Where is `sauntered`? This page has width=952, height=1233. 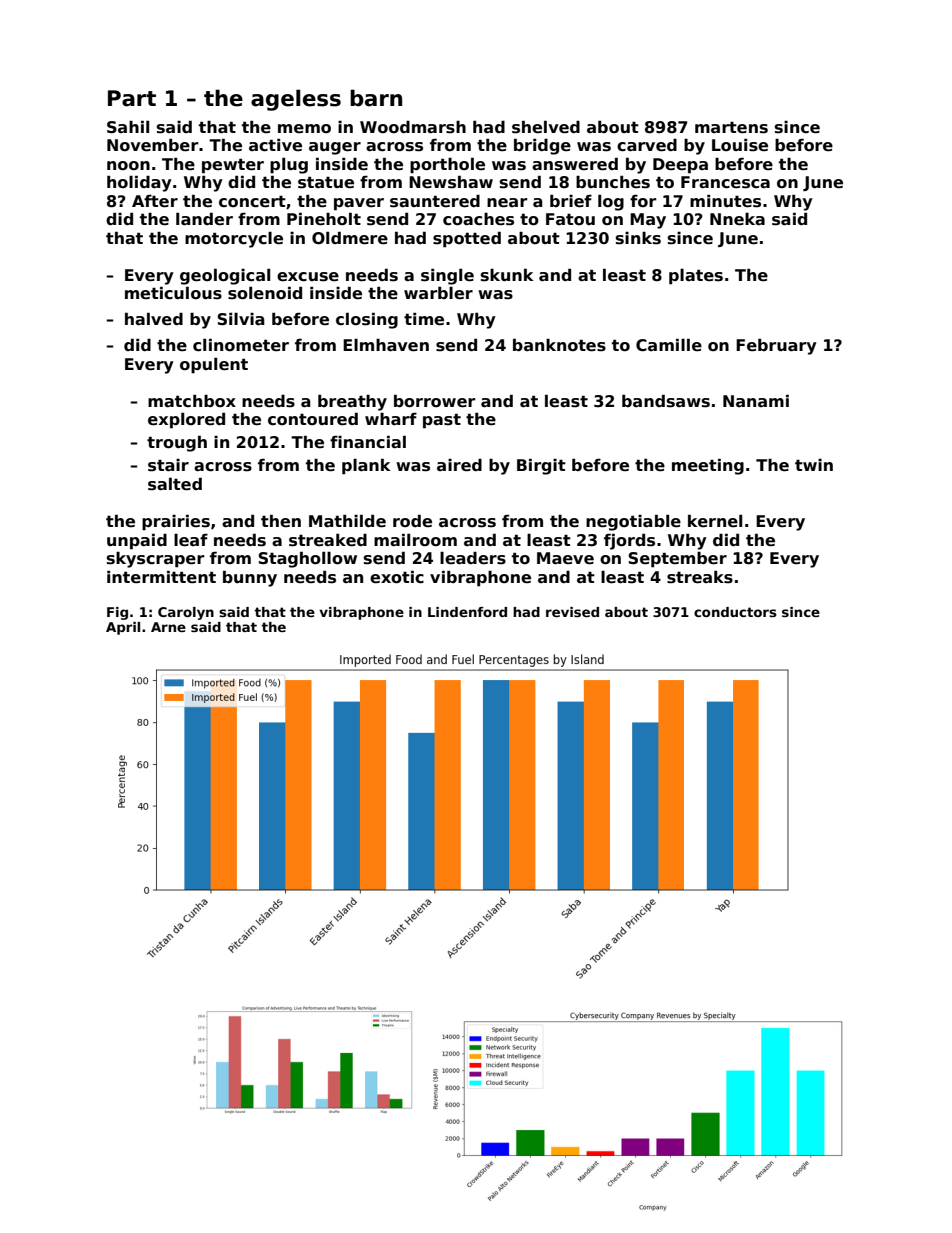
sauntered is located at coordinates (435, 201).
